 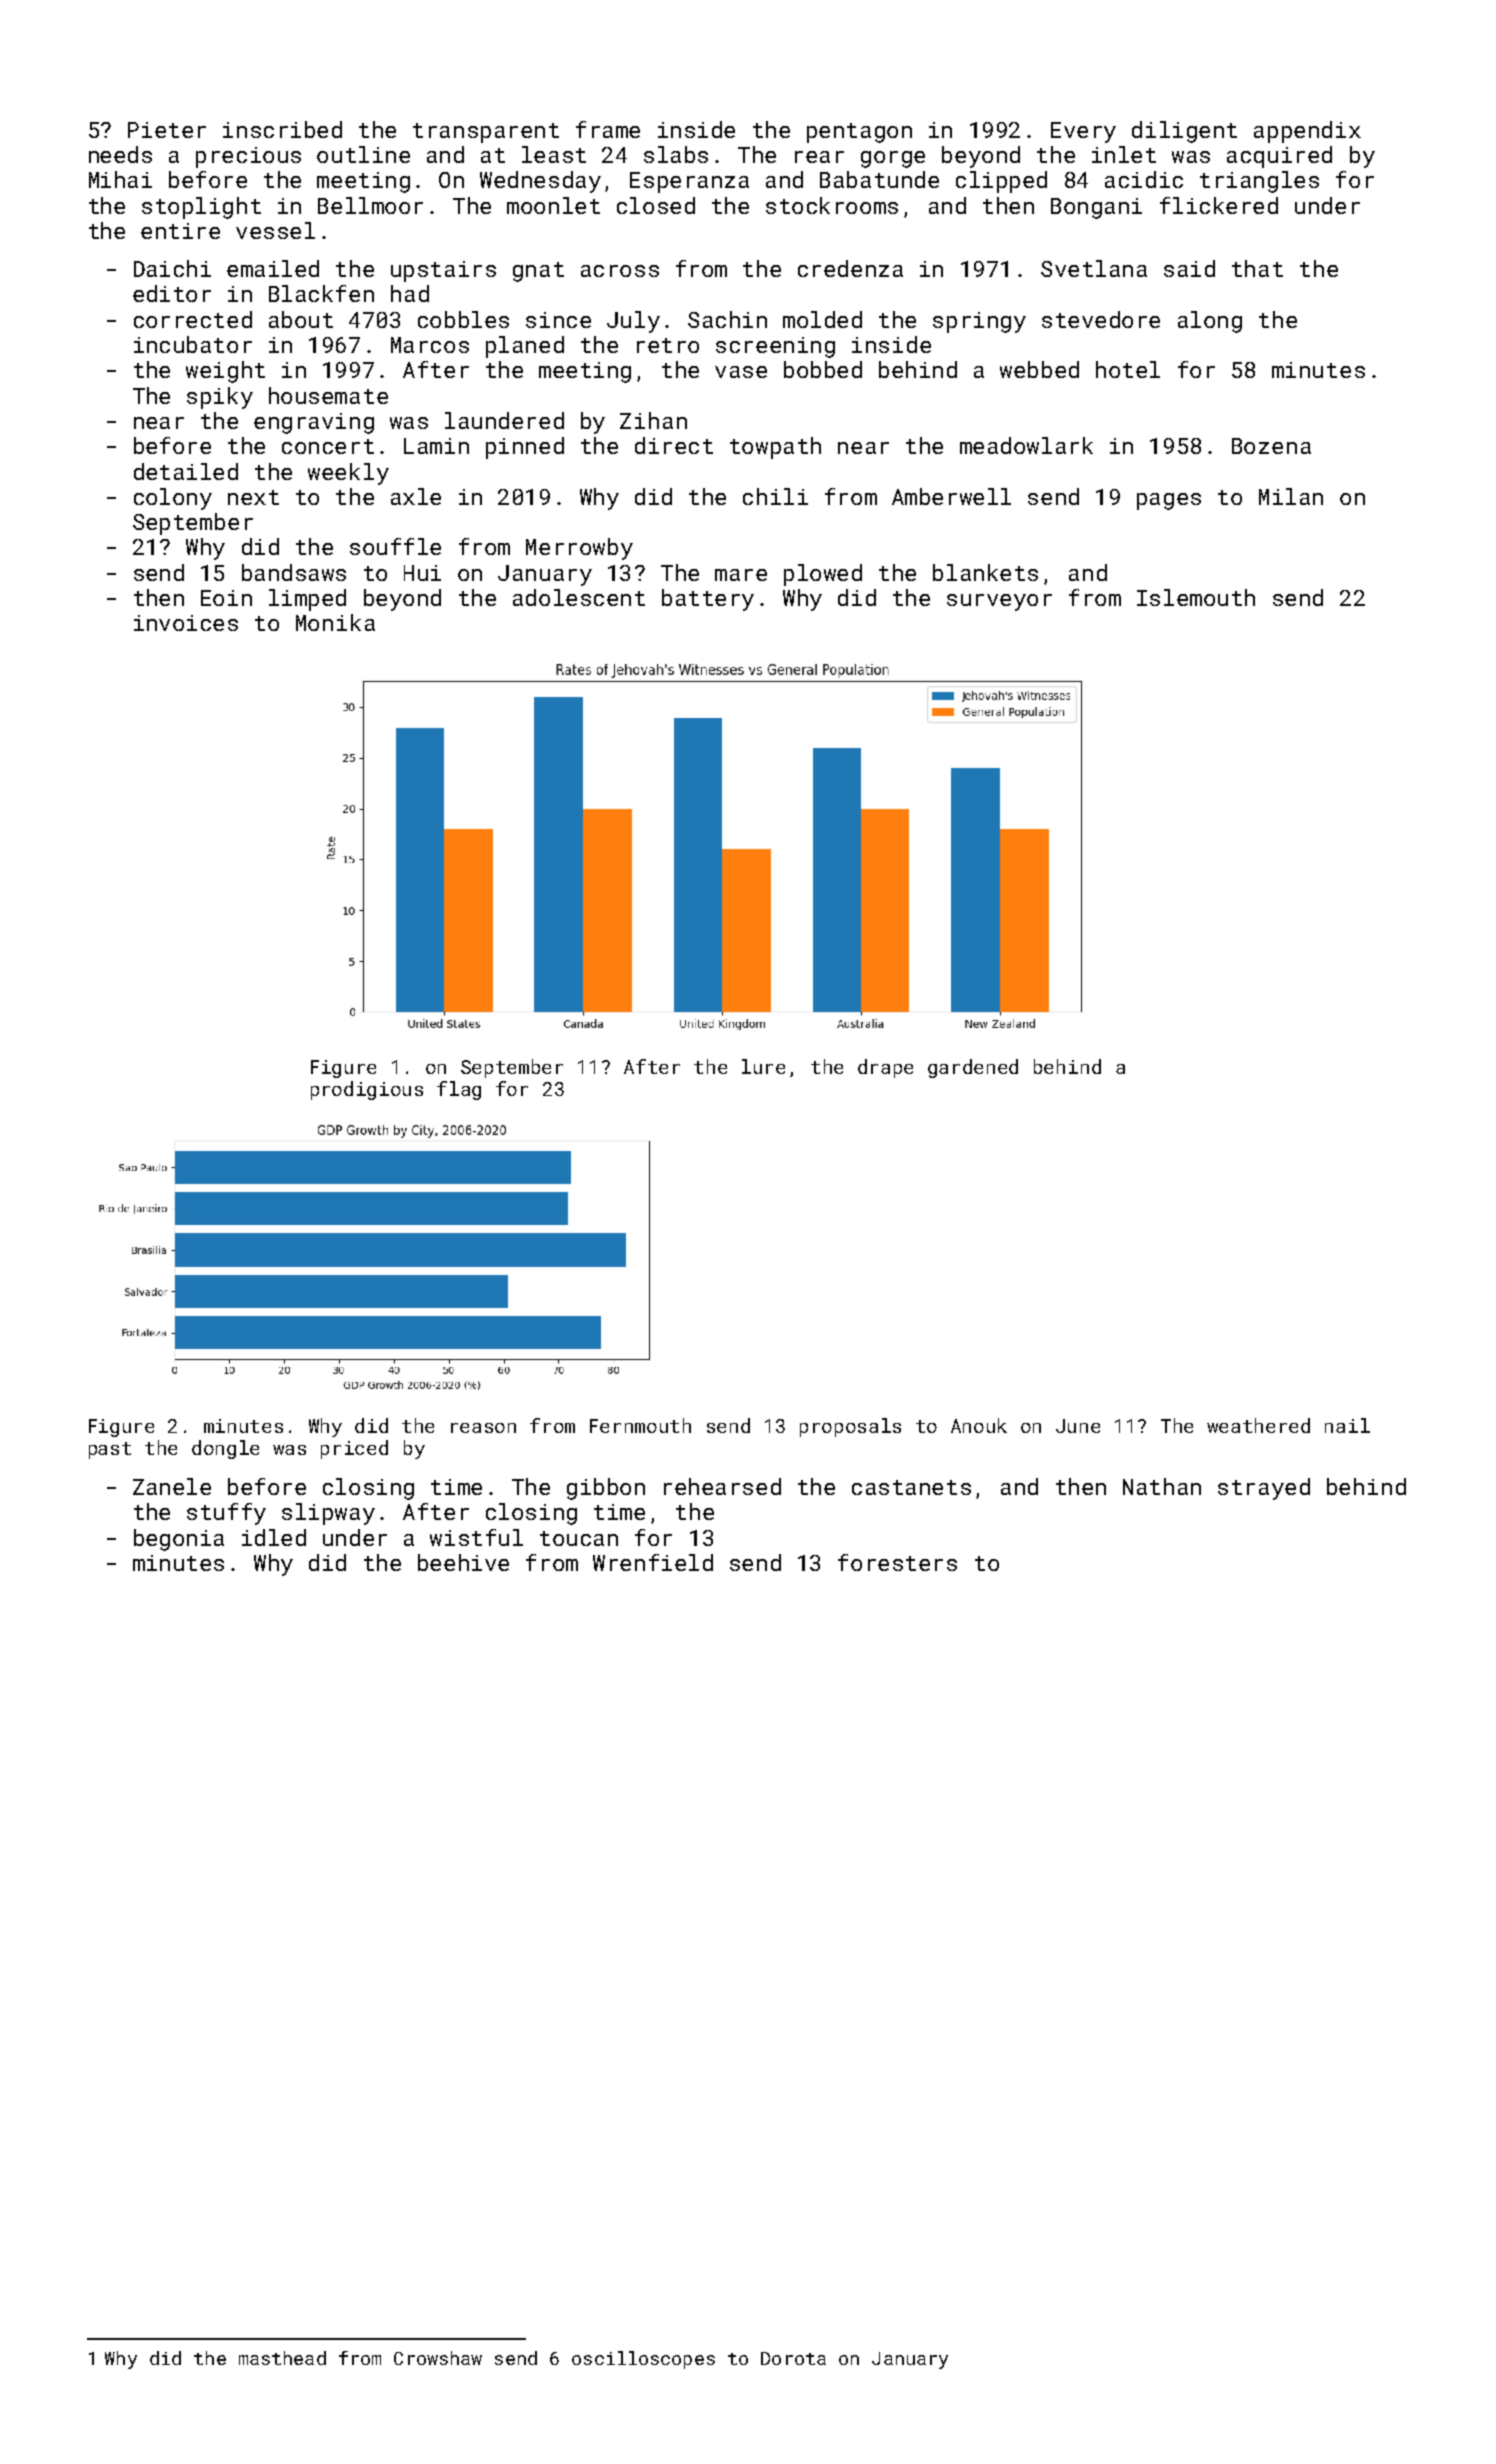 What do you see at coordinates (463, 1562) in the screenshot?
I see `beehive` at bounding box center [463, 1562].
